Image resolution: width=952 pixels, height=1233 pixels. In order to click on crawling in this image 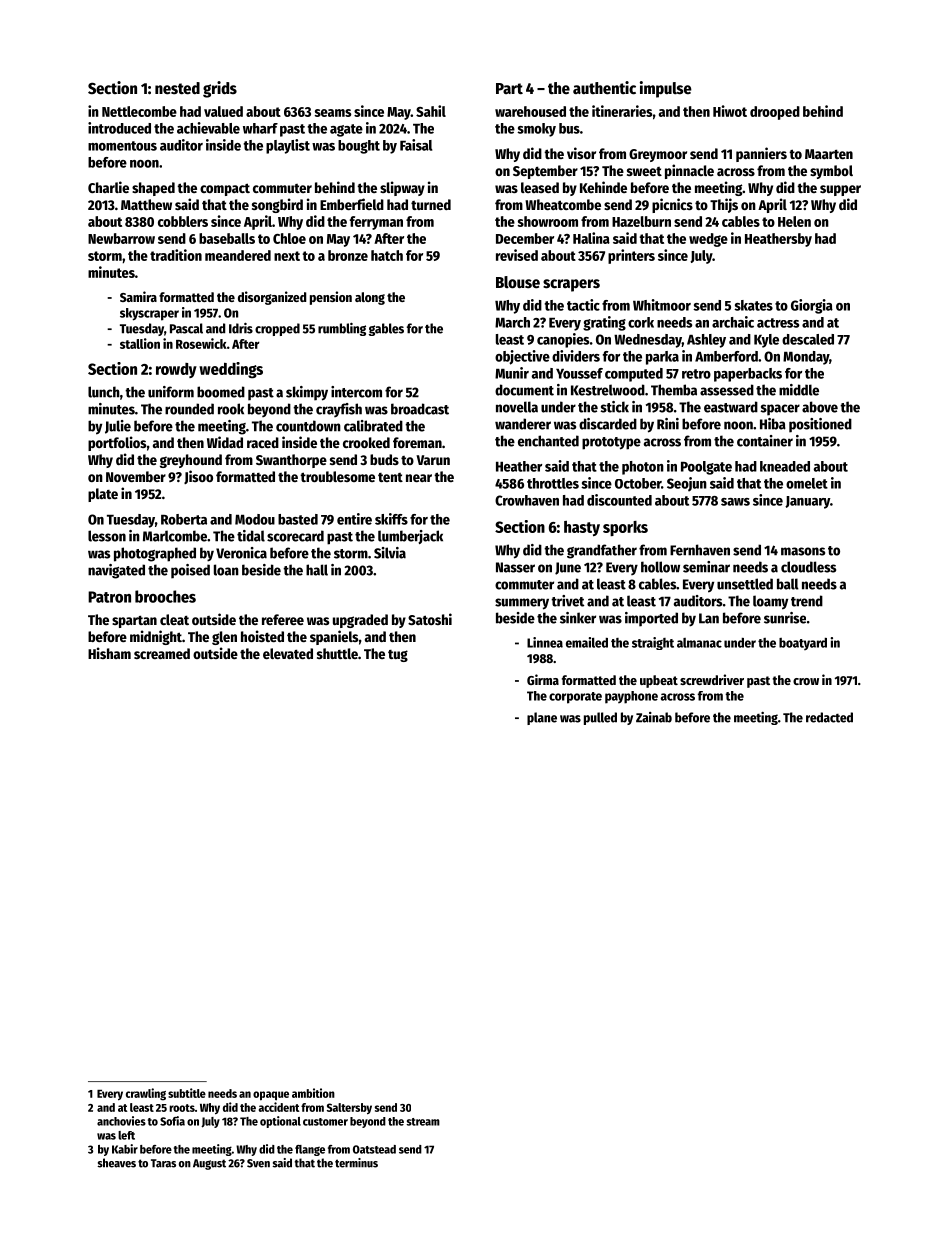, I will do `click(146, 1094)`.
